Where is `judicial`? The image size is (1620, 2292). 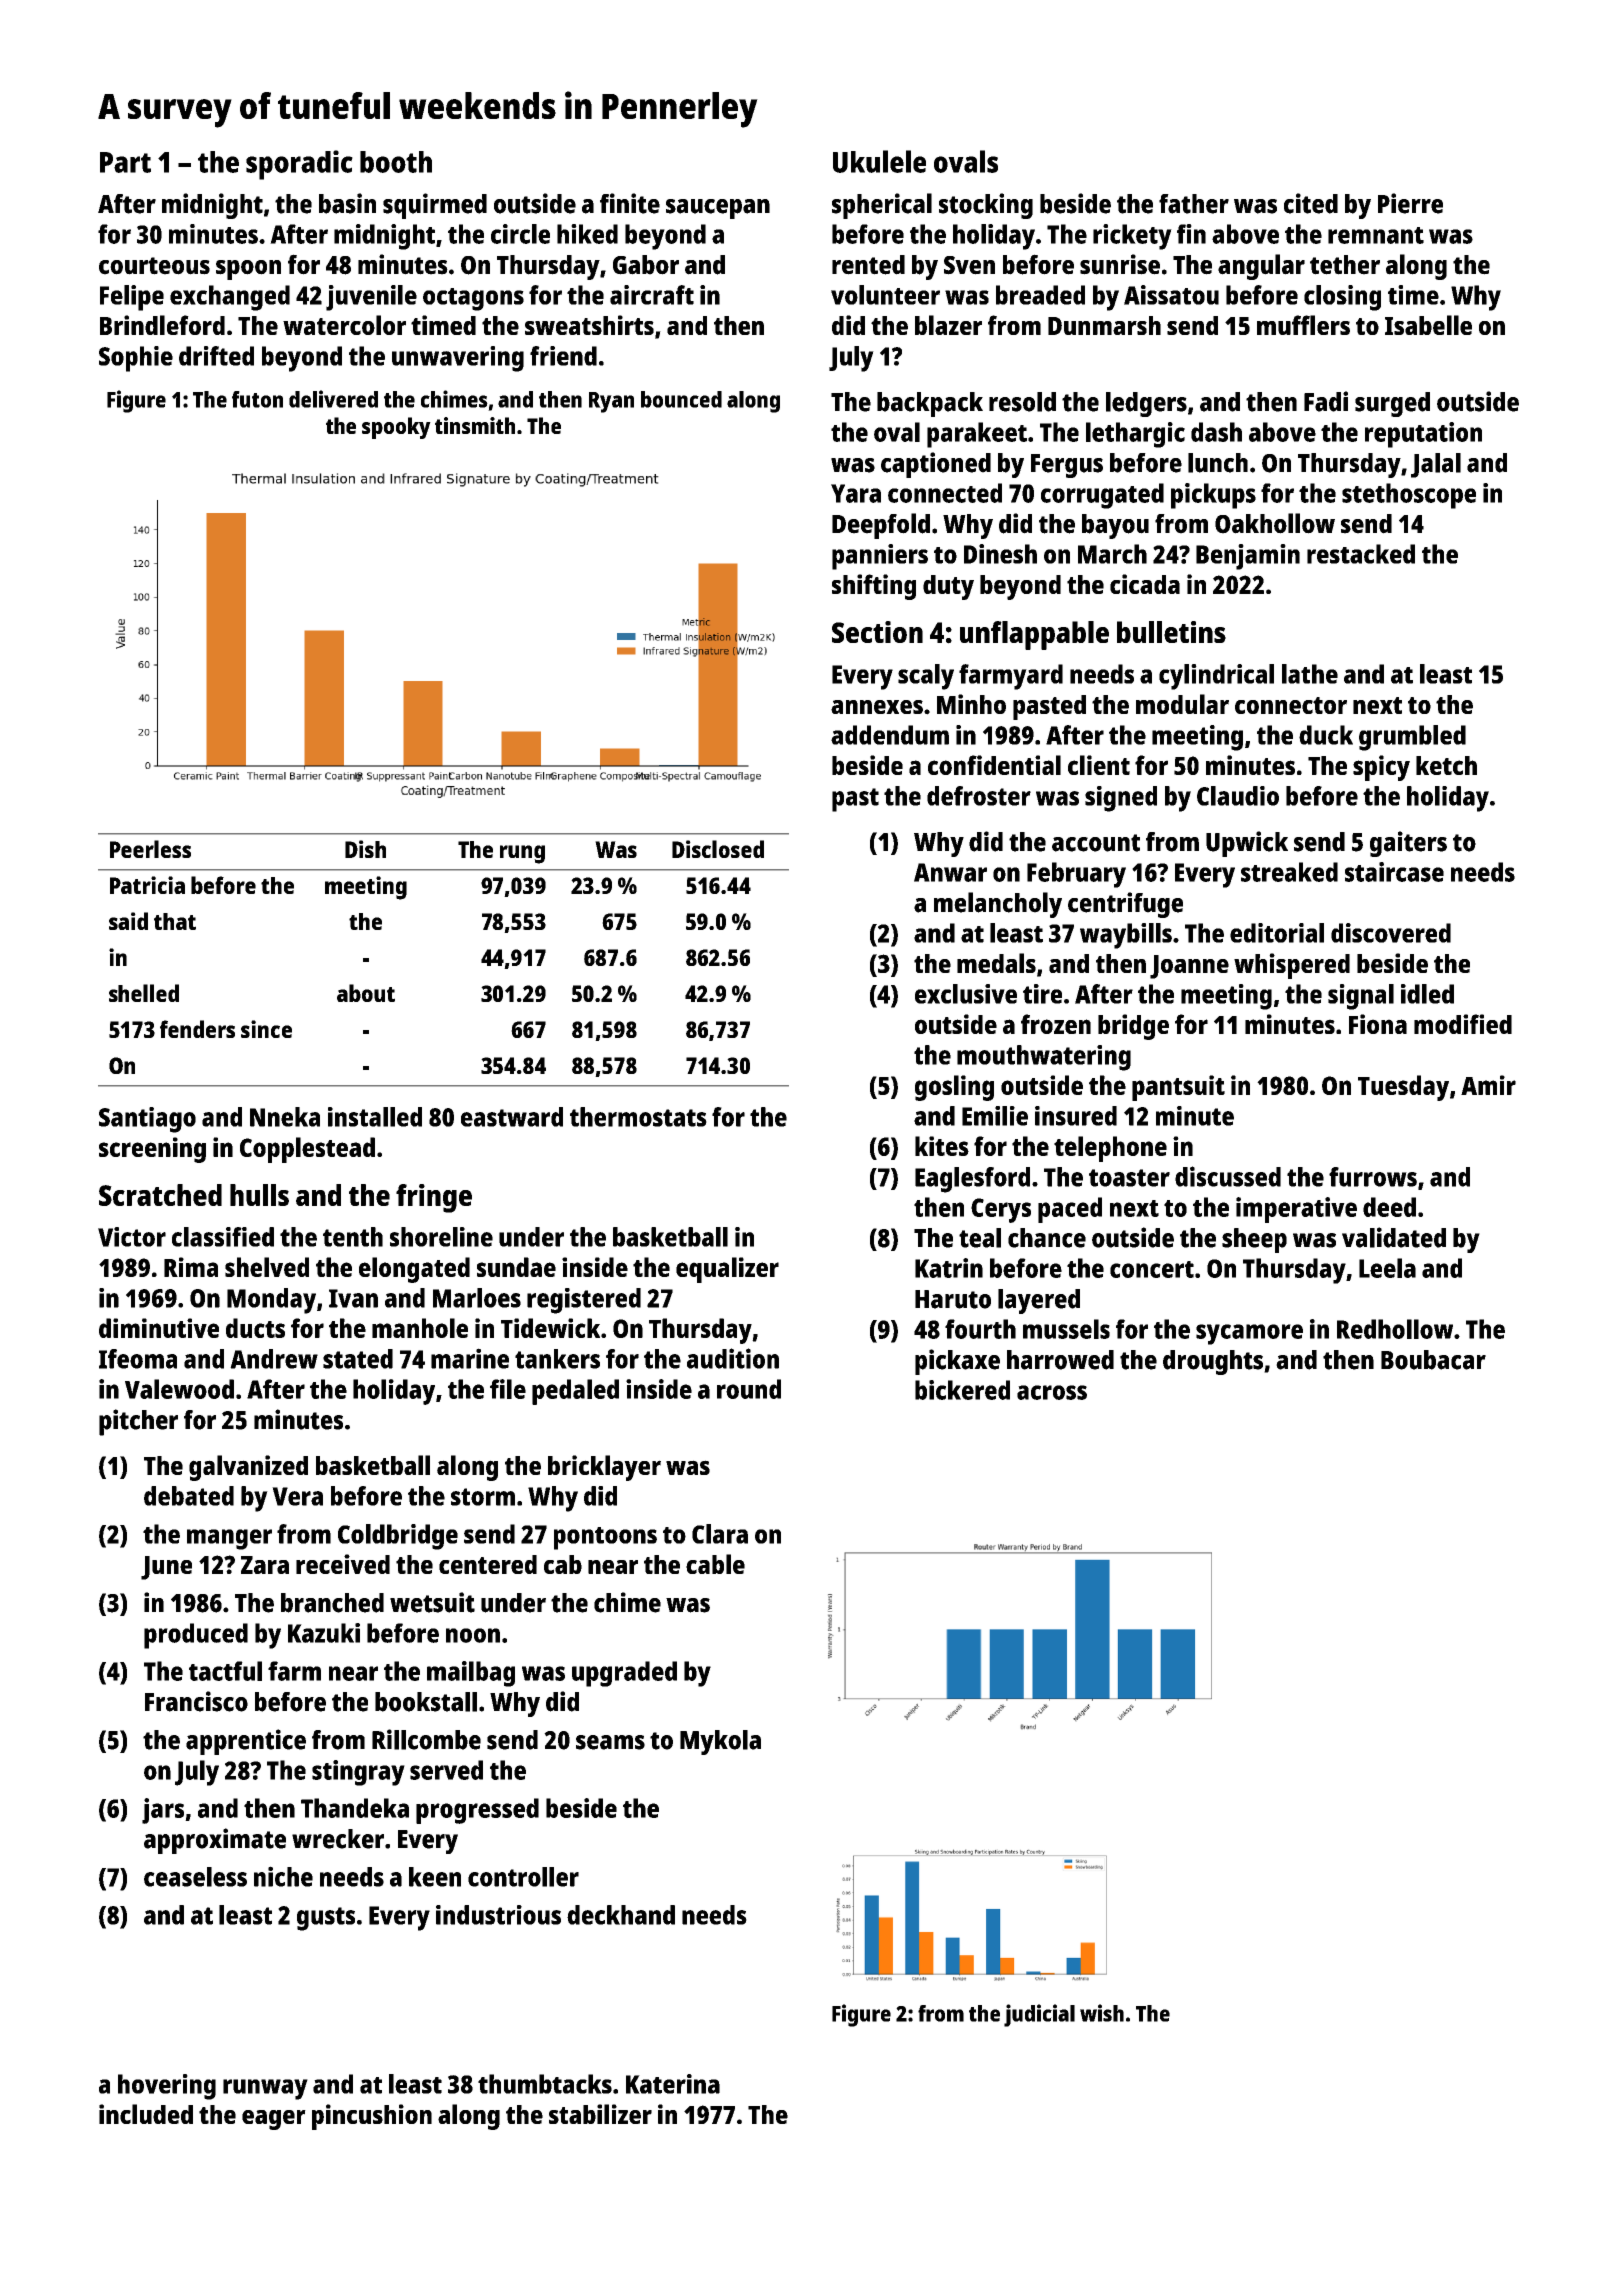
judicial is located at coordinates (1039, 2015).
